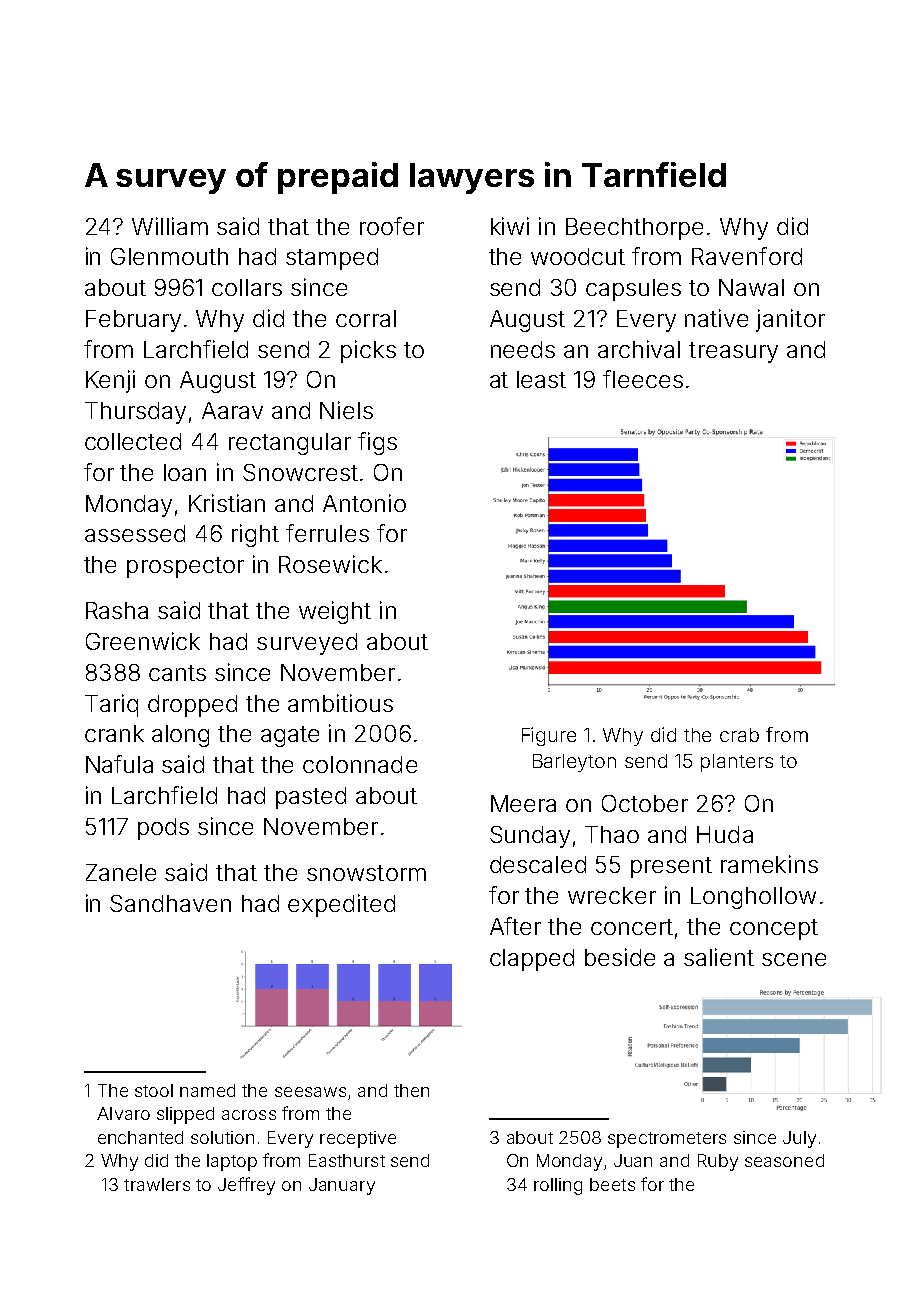 The height and width of the screenshot is (1311, 924). What do you see at coordinates (163, 829) in the screenshot?
I see `pods` at bounding box center [163, 829].
